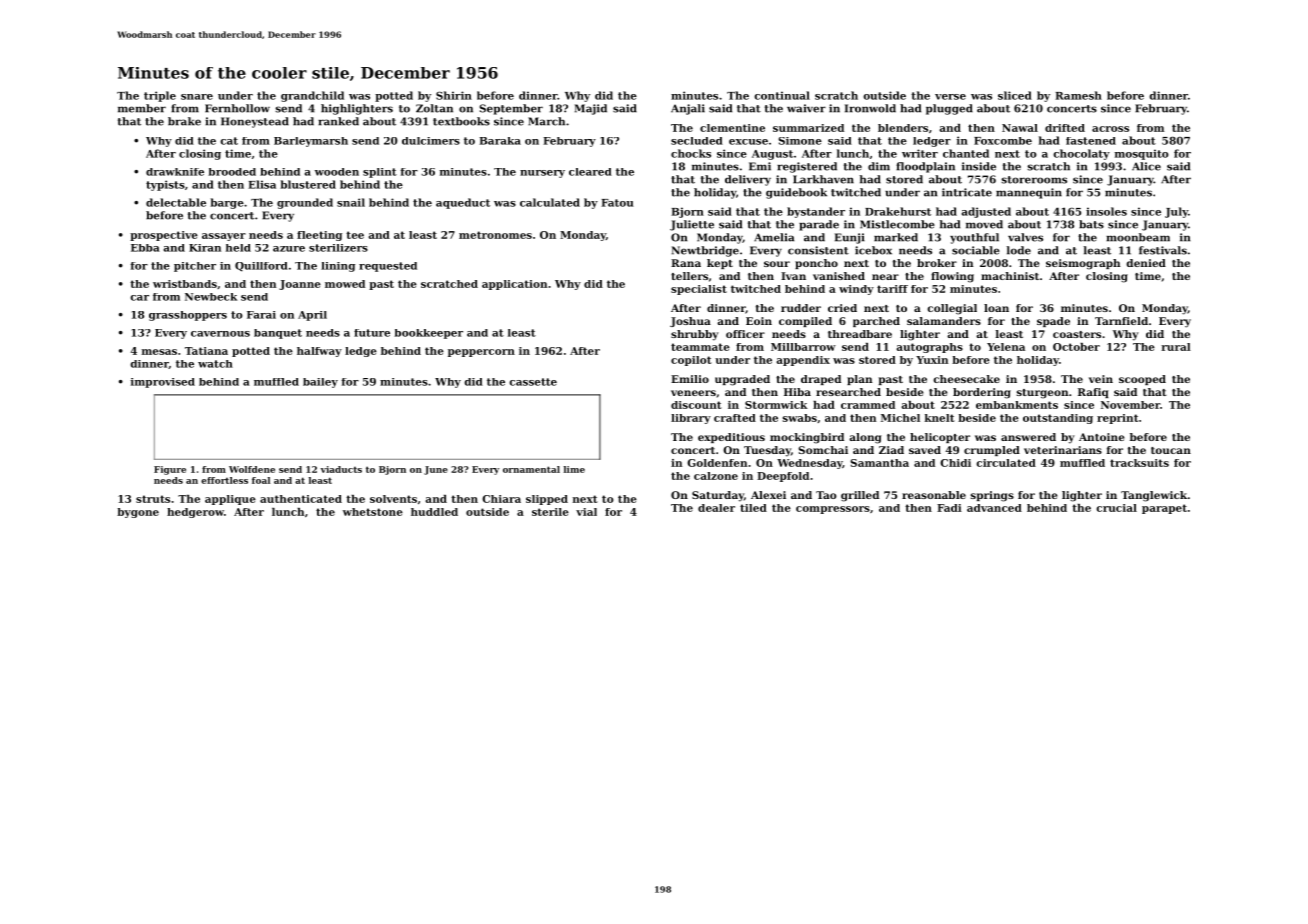  I want to click on lime, so click(574, 469).
